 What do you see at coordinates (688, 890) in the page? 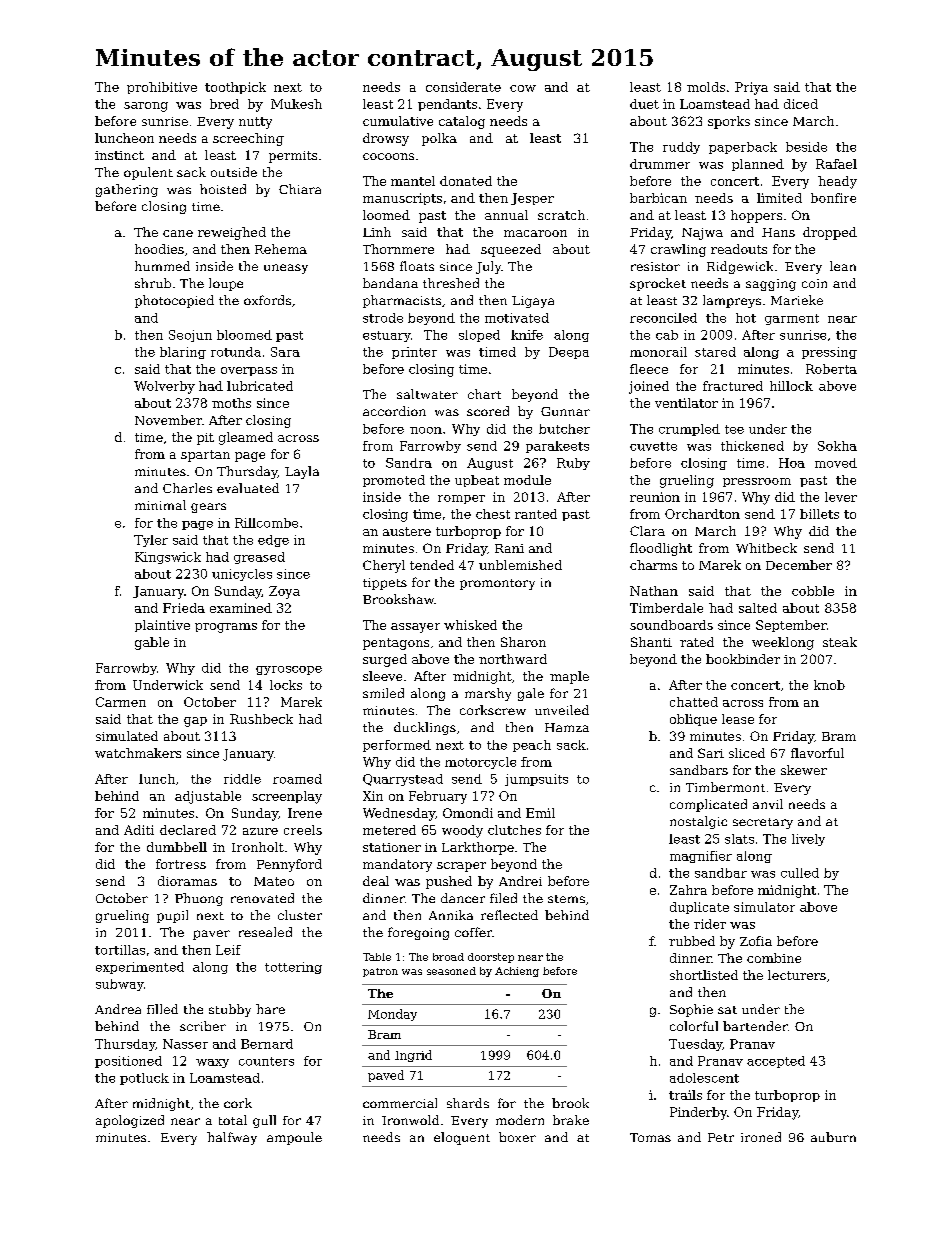
I see `Zahra` at bounding box center [688, 890].
